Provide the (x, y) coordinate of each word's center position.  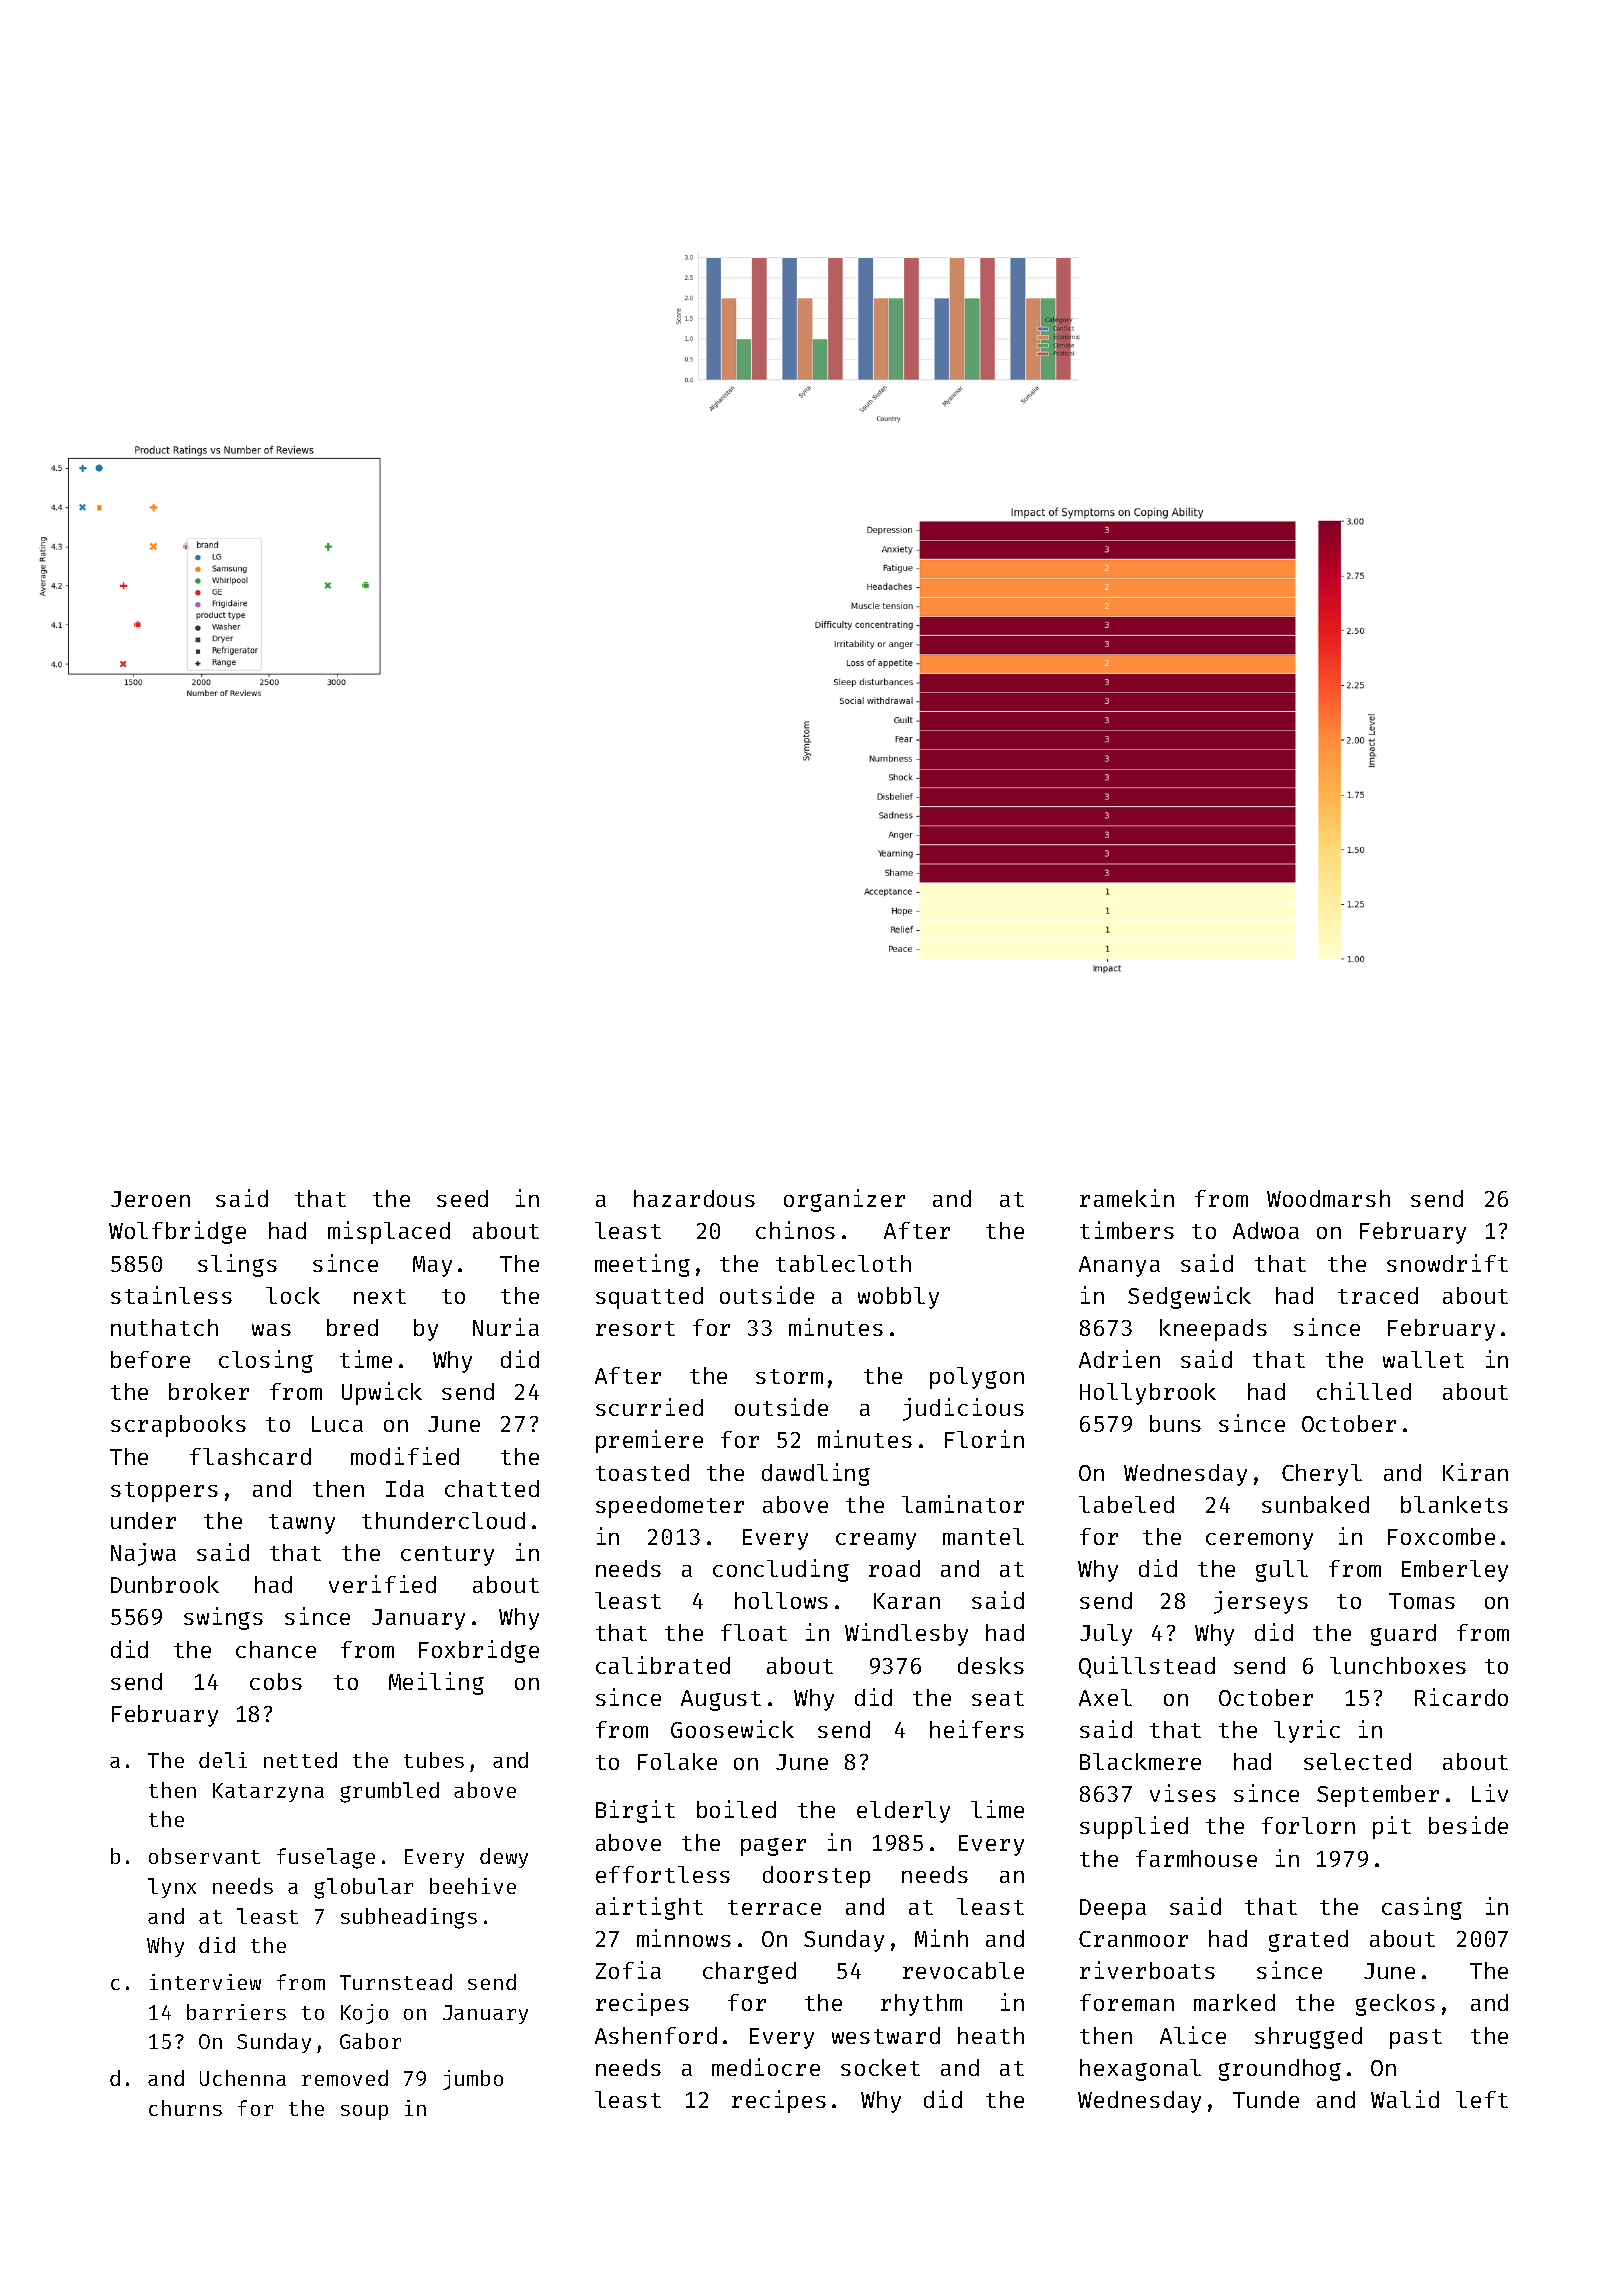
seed (462, 1198)
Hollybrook (1148, 1394)
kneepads (1213, 1330)
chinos (795, 1230)
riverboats (1147, 1970)
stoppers (164, 1492)
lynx (172, 1888)
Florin (984, 1439)
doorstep (816, 1877)
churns (185, 2108)
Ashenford (656, 2035)
